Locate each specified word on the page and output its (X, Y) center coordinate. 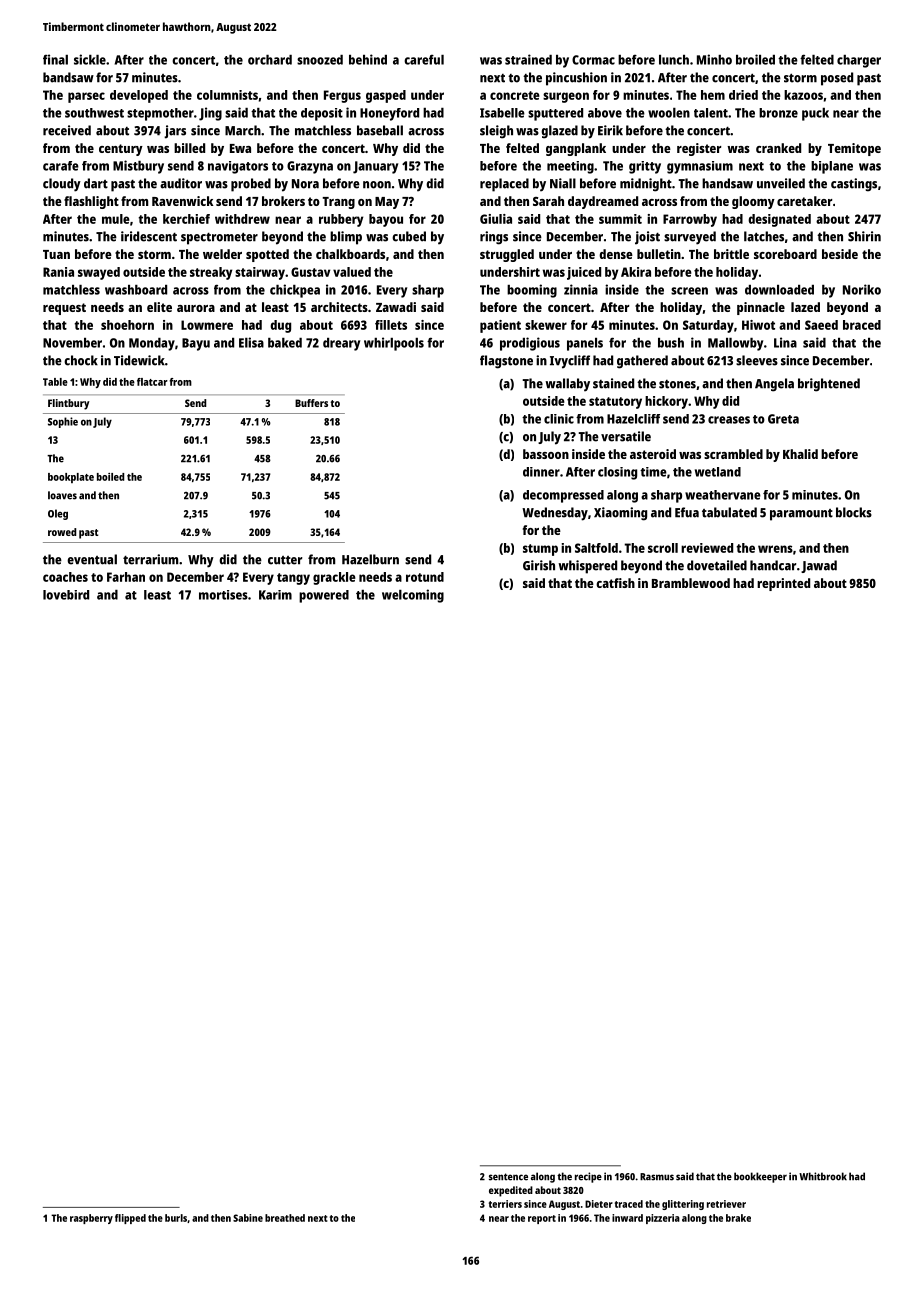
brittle (731, 254)
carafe (61, 166)
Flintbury (68, 404)
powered (324, 596)
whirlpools (394, 344)
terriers (505, 1204)
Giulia (496, 219)
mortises (223, 595)
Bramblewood (691, 583)
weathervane (723, 495)
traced (629, 1204)
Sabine (248, 1218)
